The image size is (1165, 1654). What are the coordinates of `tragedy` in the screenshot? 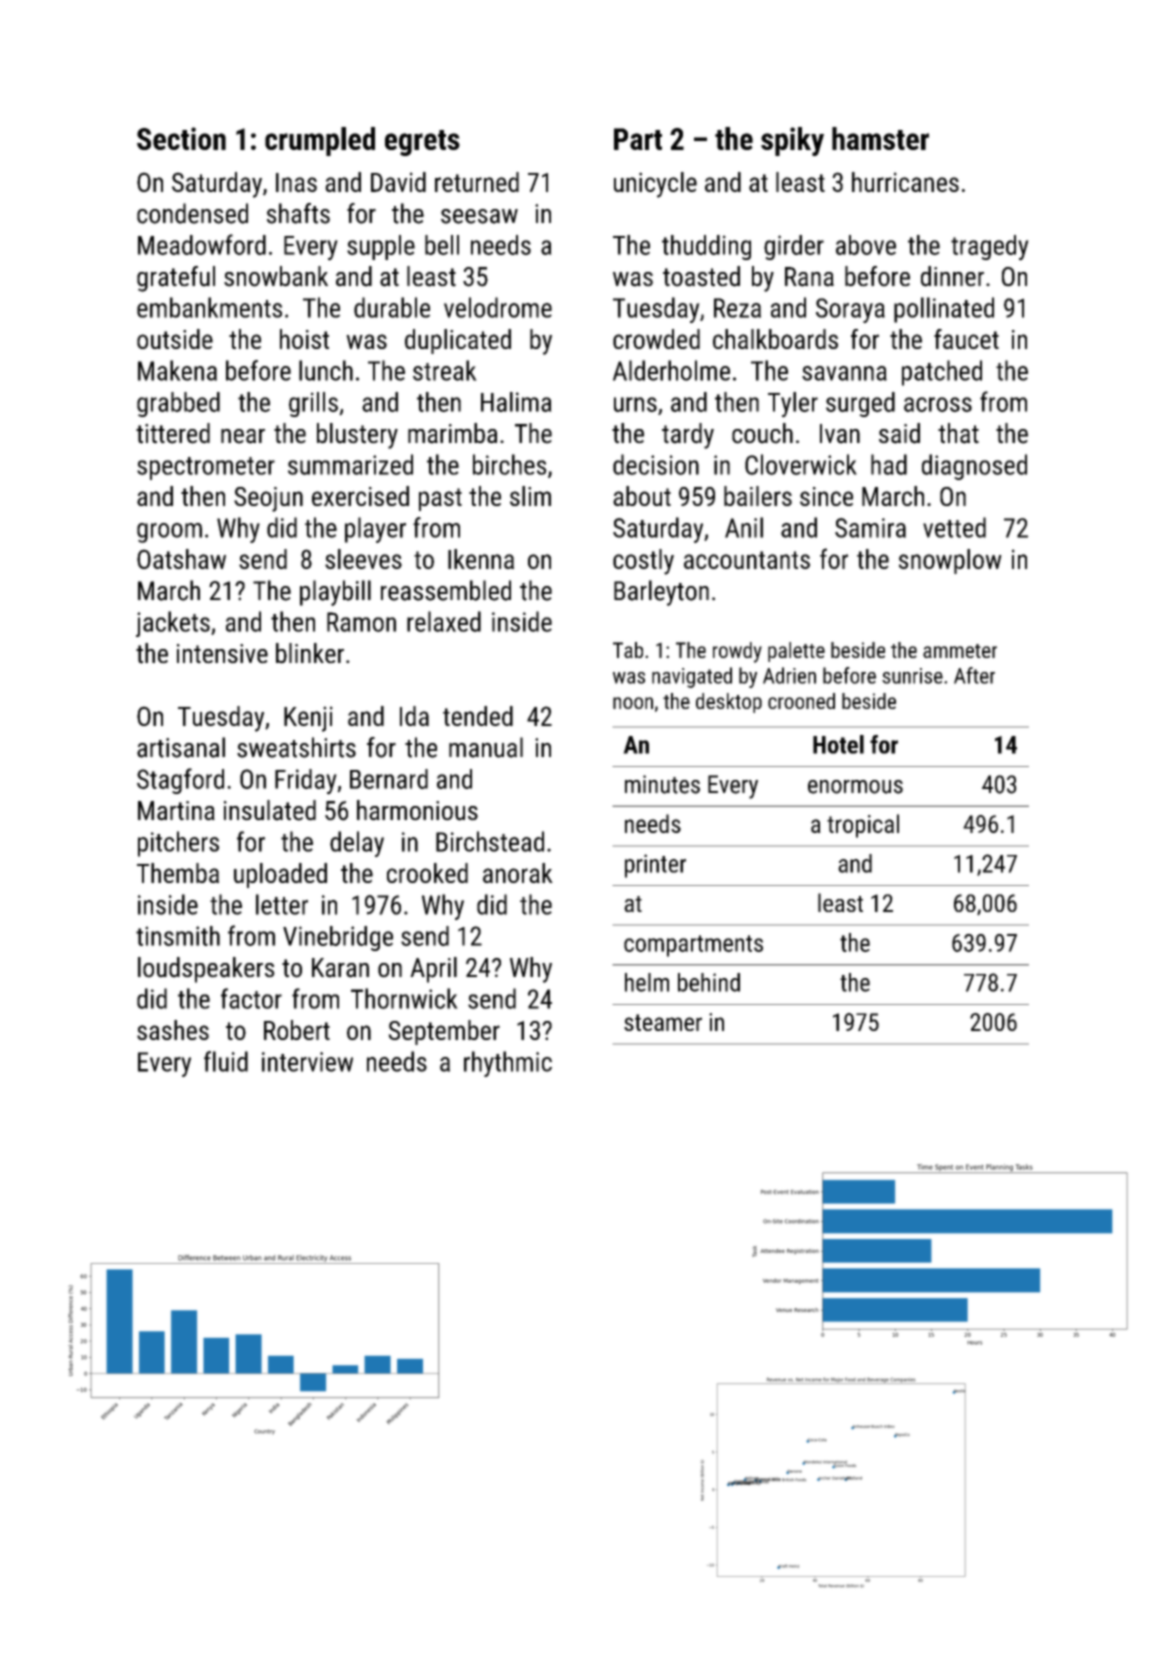 It's located at (990, 248).
